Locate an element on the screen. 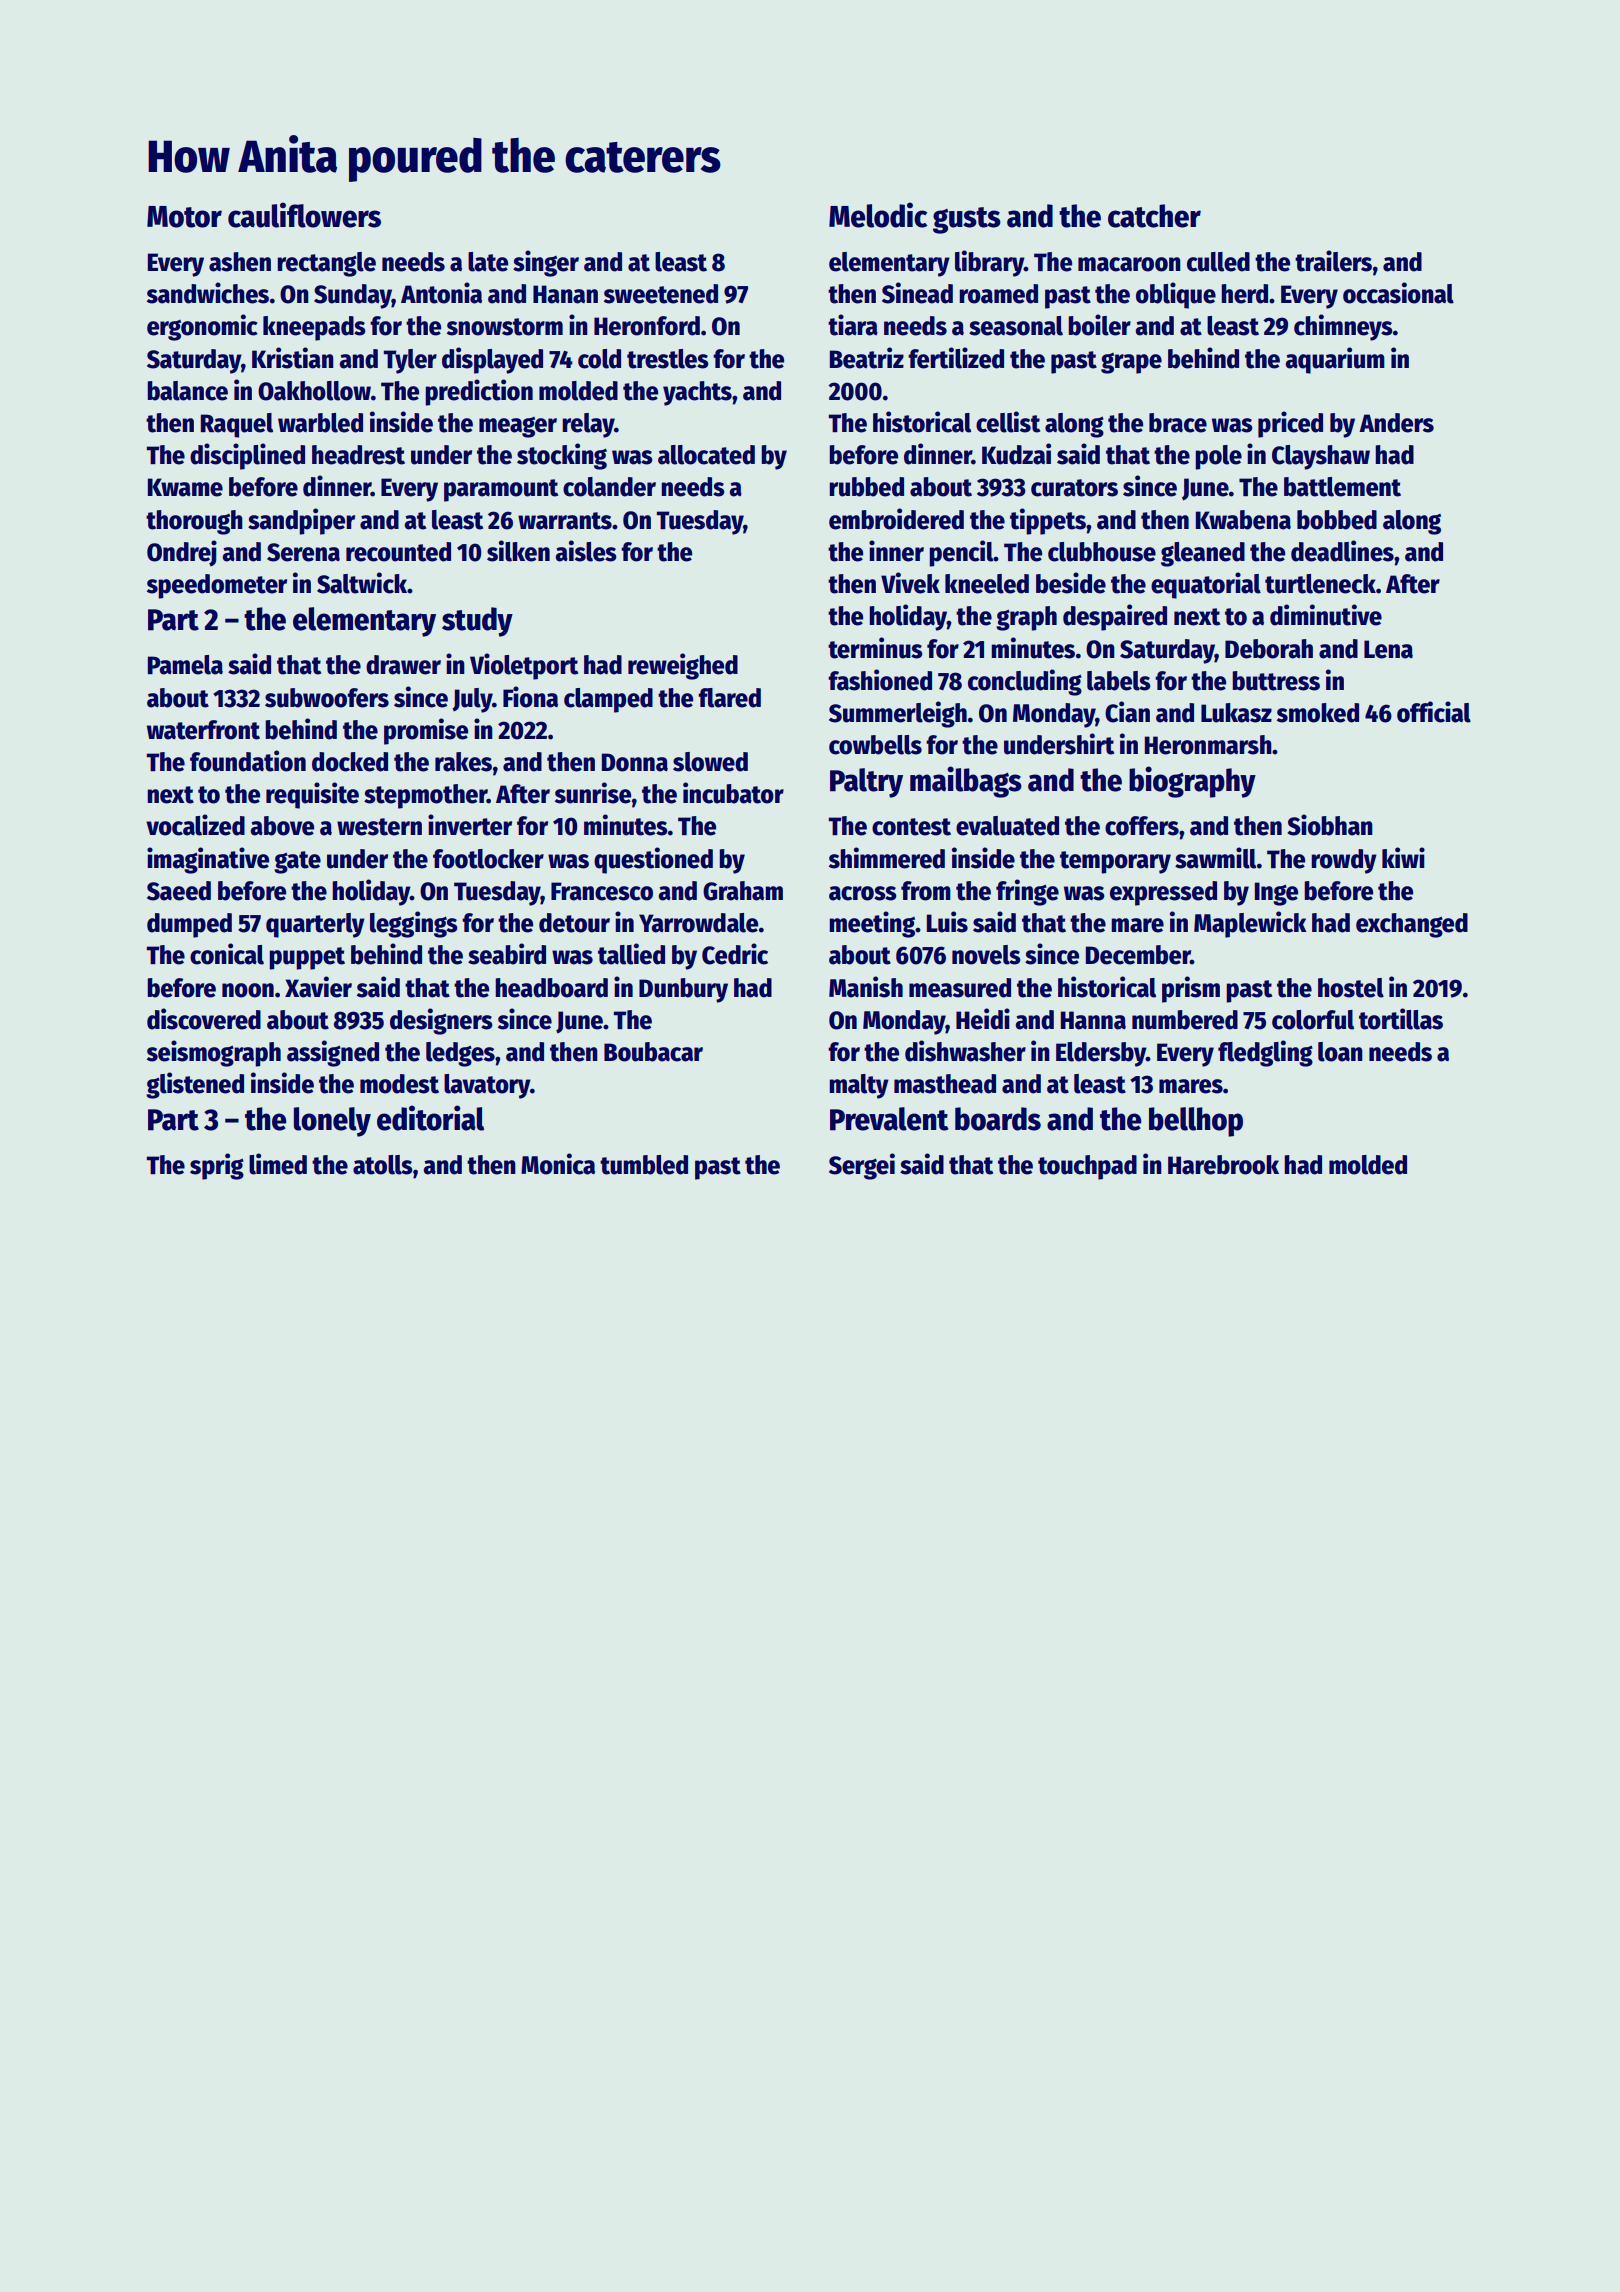 Image resolution: width=1620 pixels, height=2292 pixels. Melodic is located at coordinates (878, 215).
